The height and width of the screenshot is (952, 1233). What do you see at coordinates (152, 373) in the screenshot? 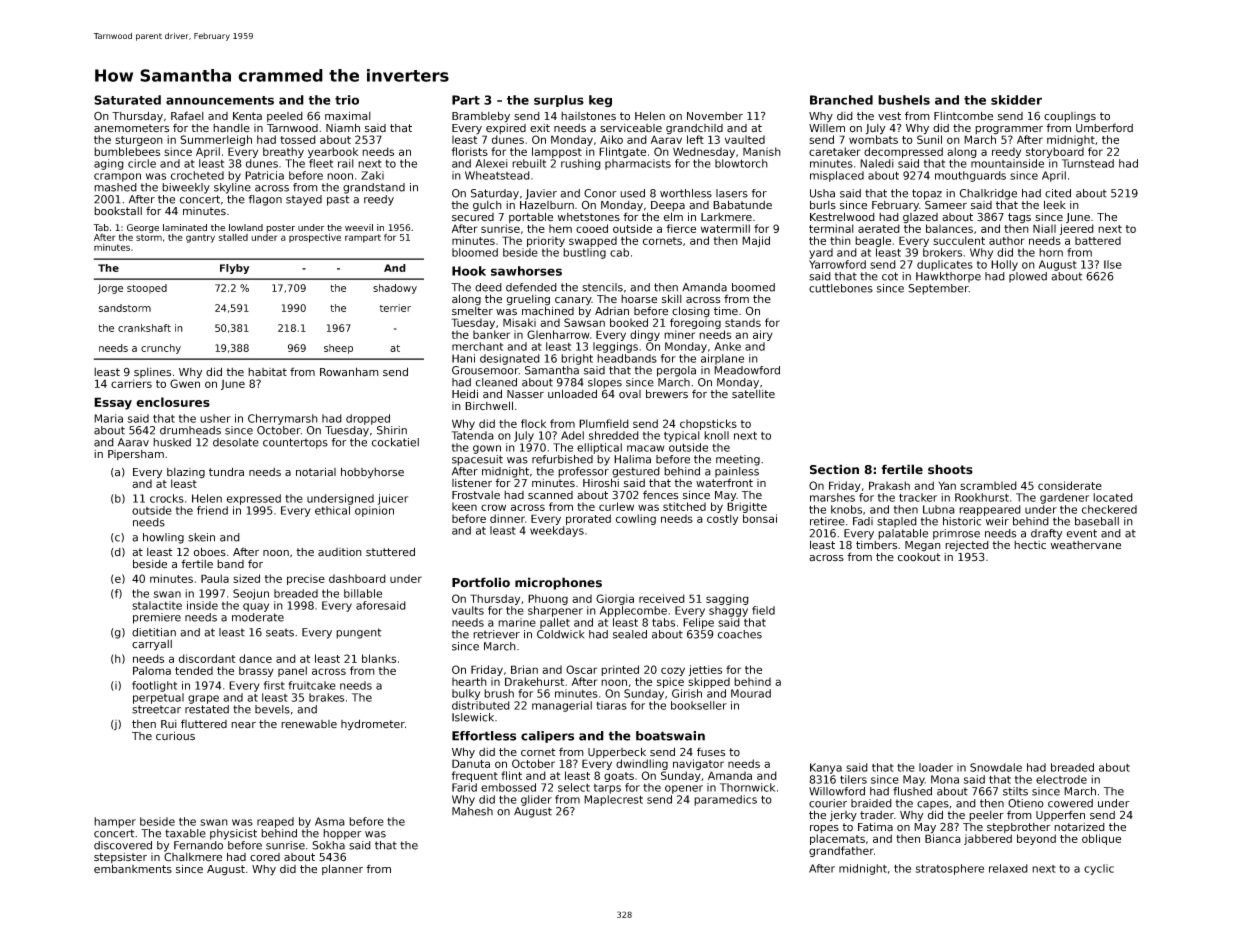
I see `splines` at bounding box center [152, 373].
